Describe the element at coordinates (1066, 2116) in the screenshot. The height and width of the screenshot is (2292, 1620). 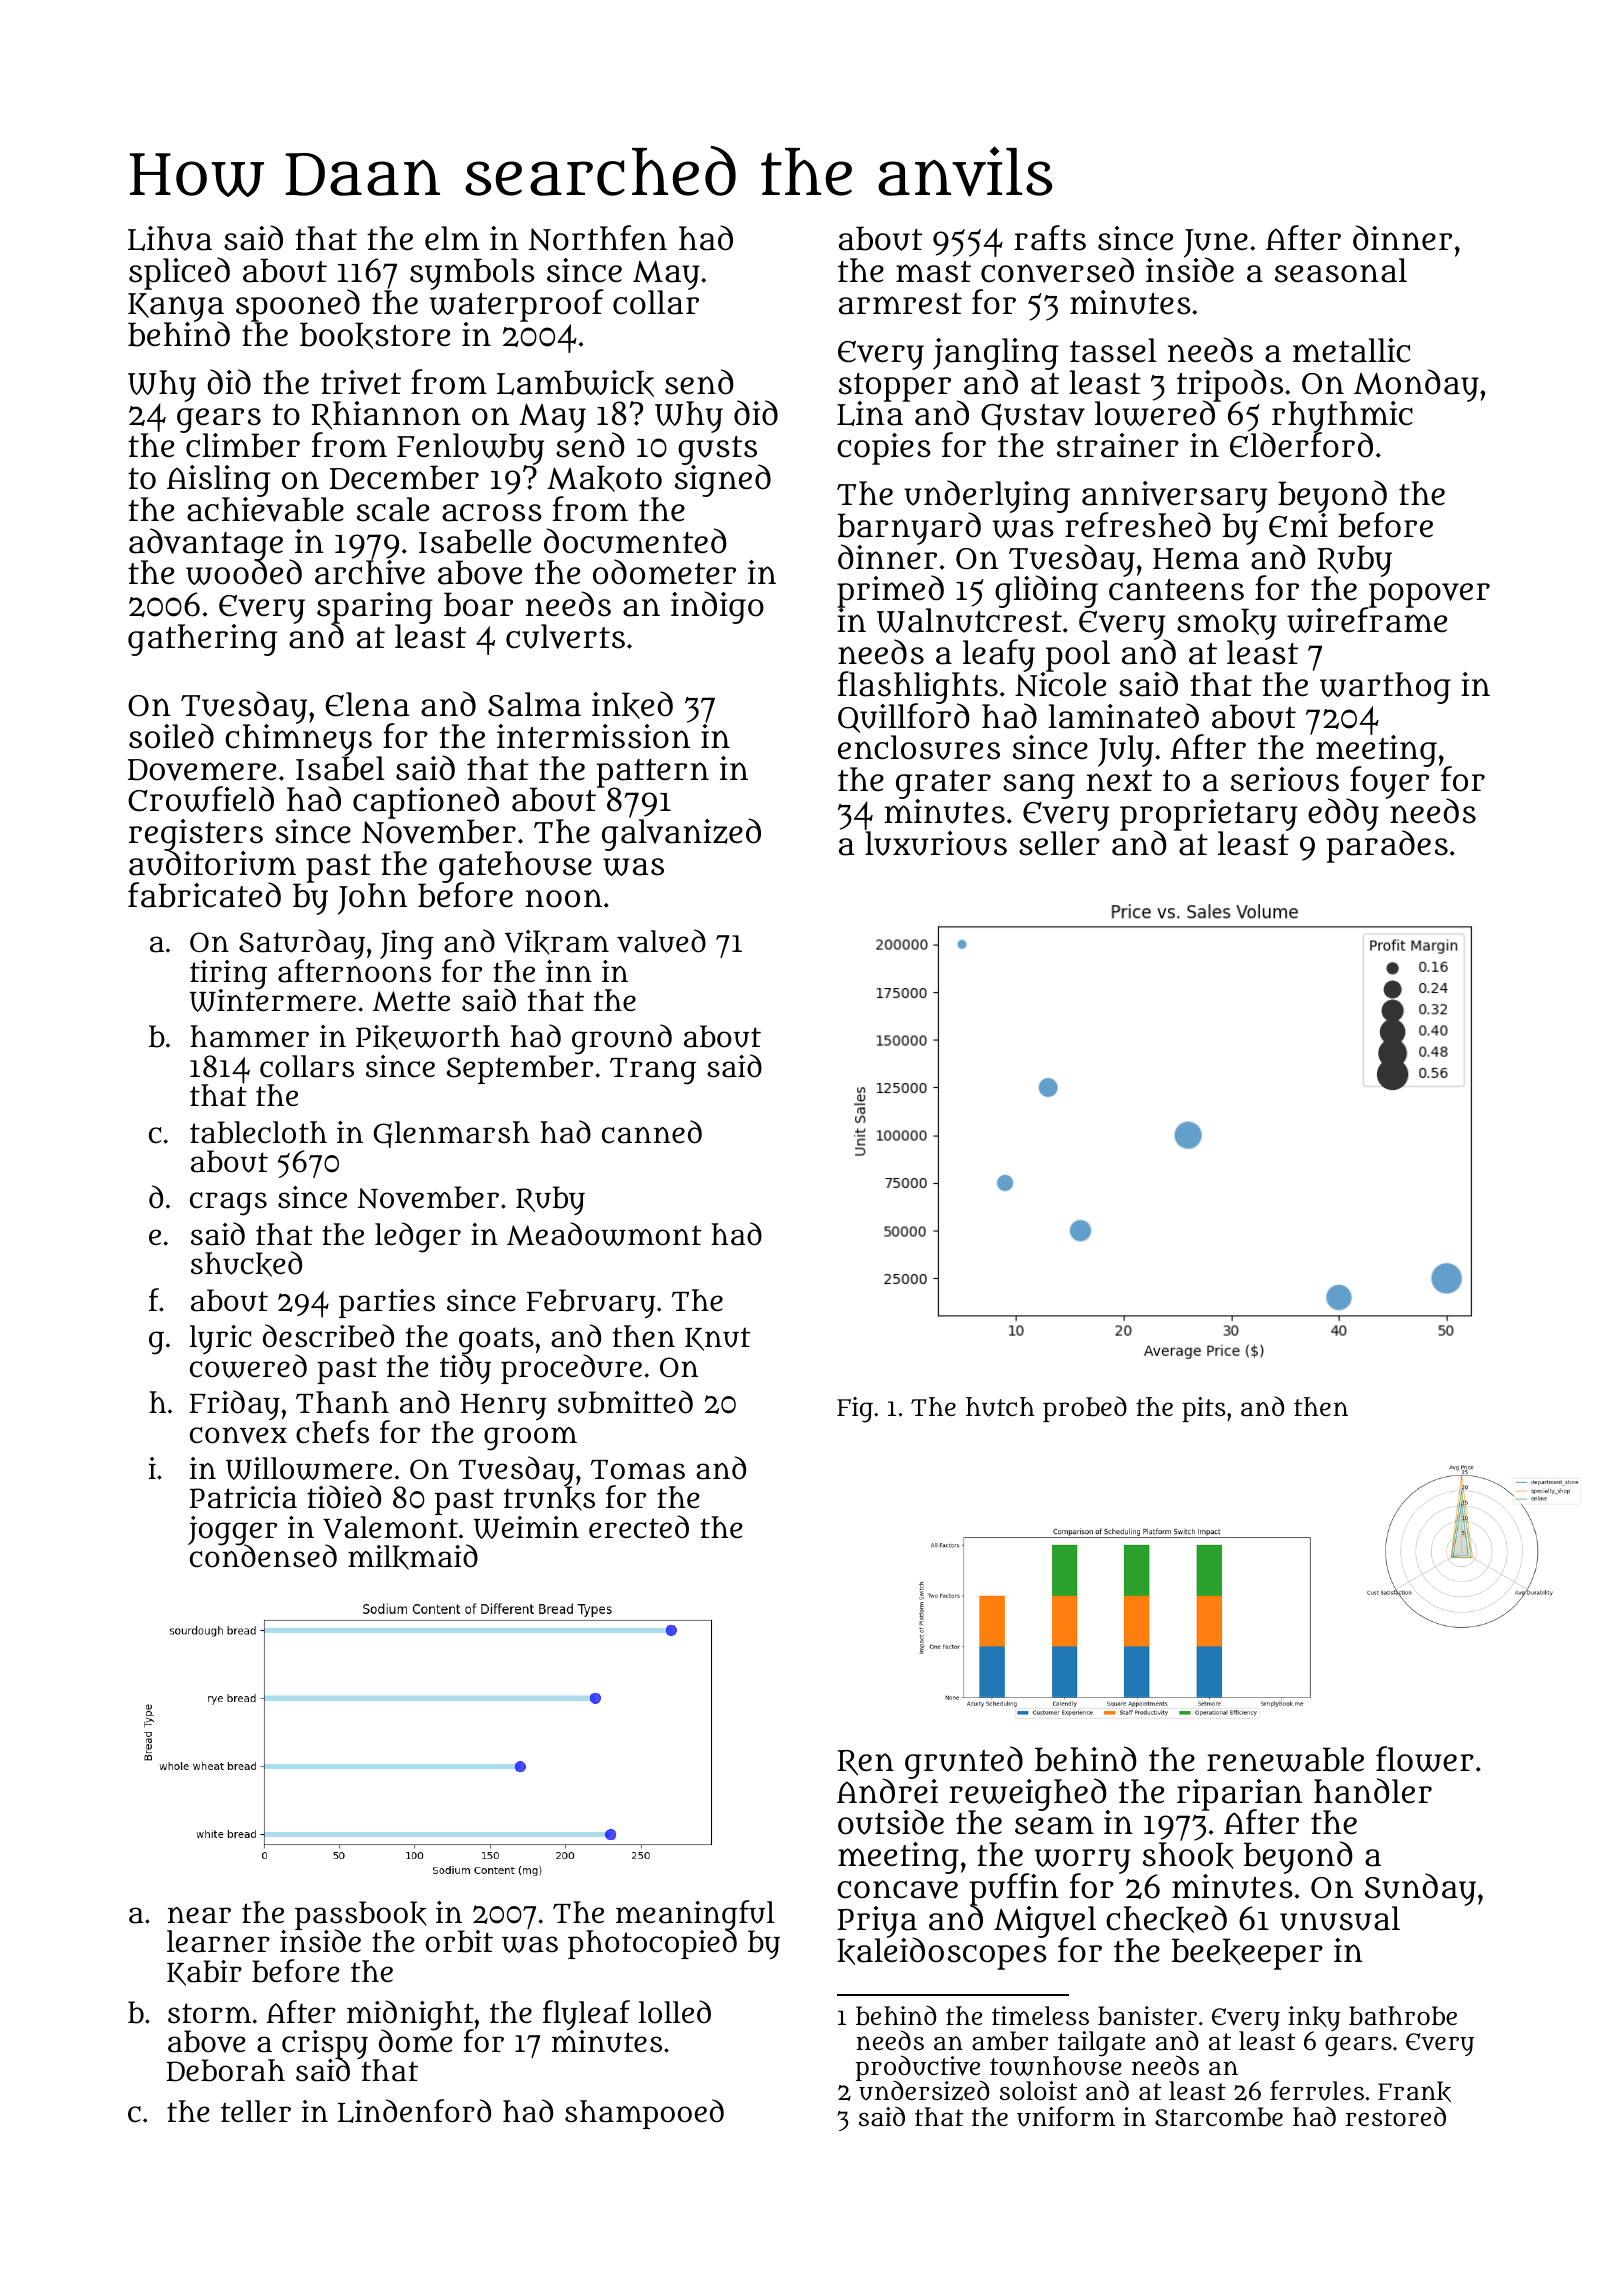
I see `uniform` at that location.
